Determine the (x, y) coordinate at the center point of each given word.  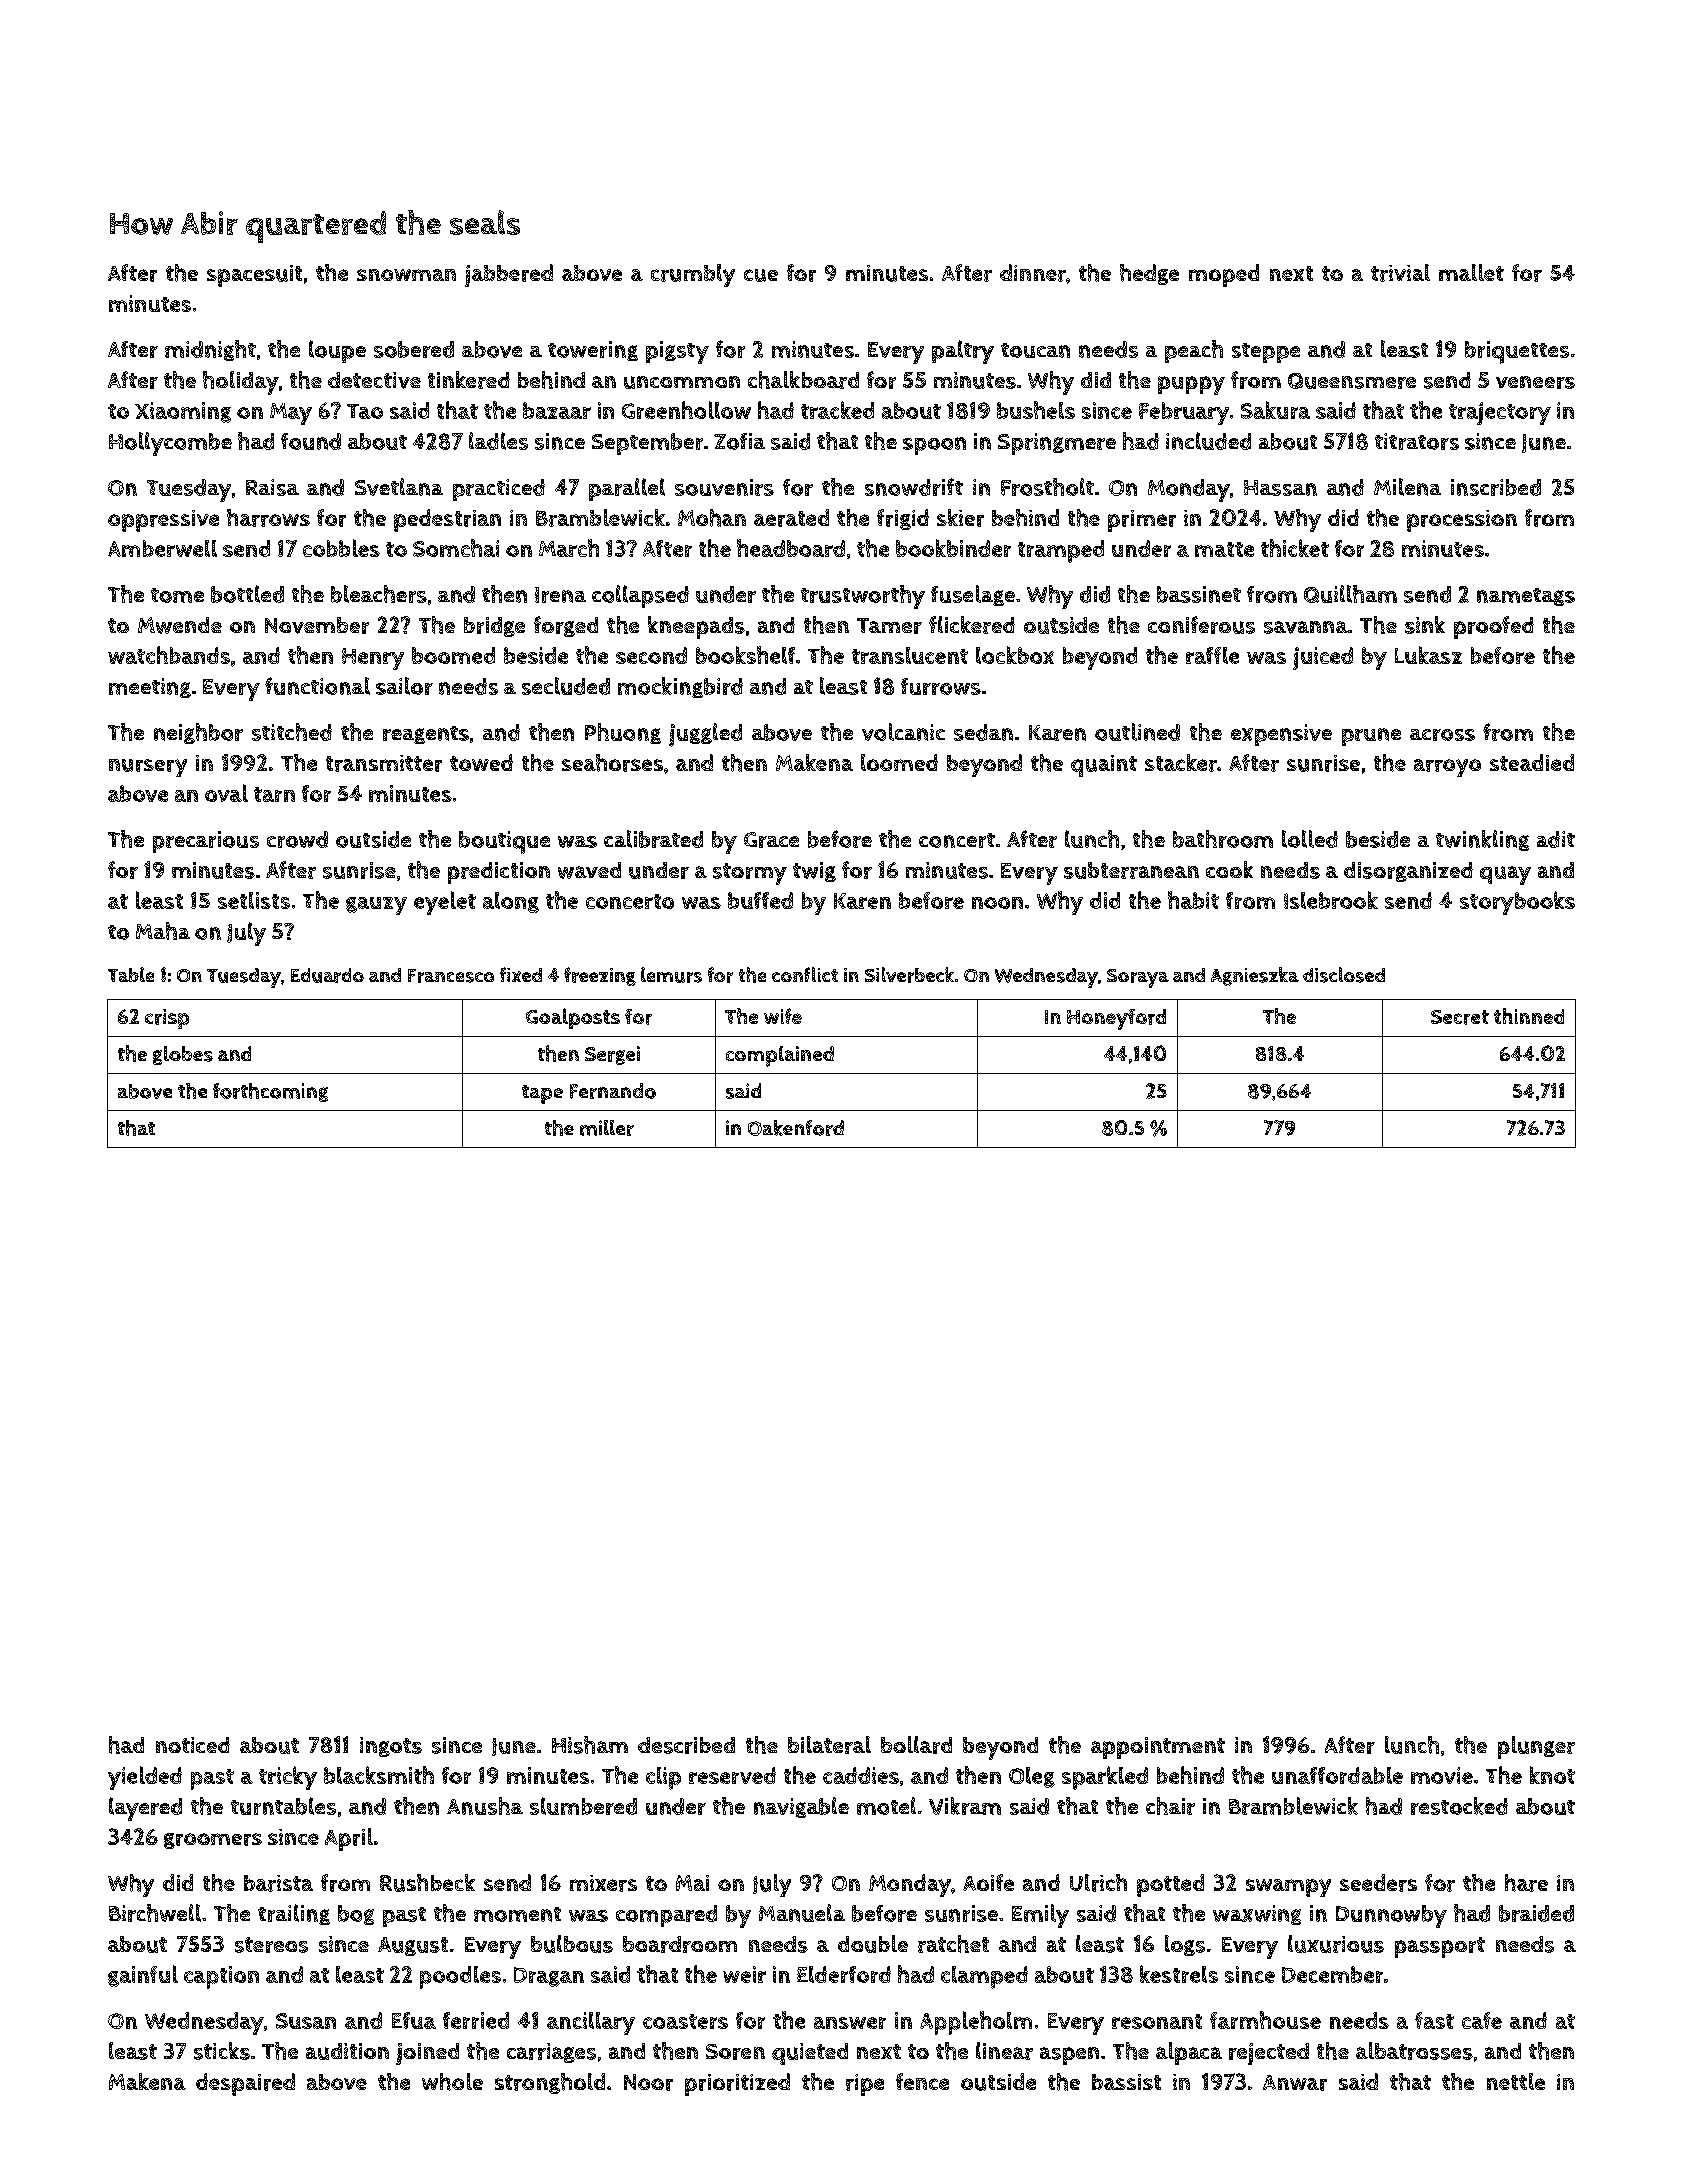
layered (145, 1809)
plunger (1536, 1747)
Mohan (712, 518)
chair (1170, 1806)
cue (761, 275)
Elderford (844, 1974)
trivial (1400, 273)
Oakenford (796, 1128)
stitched (292, 732)
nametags (1526, 597)
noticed (193, 1745)
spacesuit (254, 276)
